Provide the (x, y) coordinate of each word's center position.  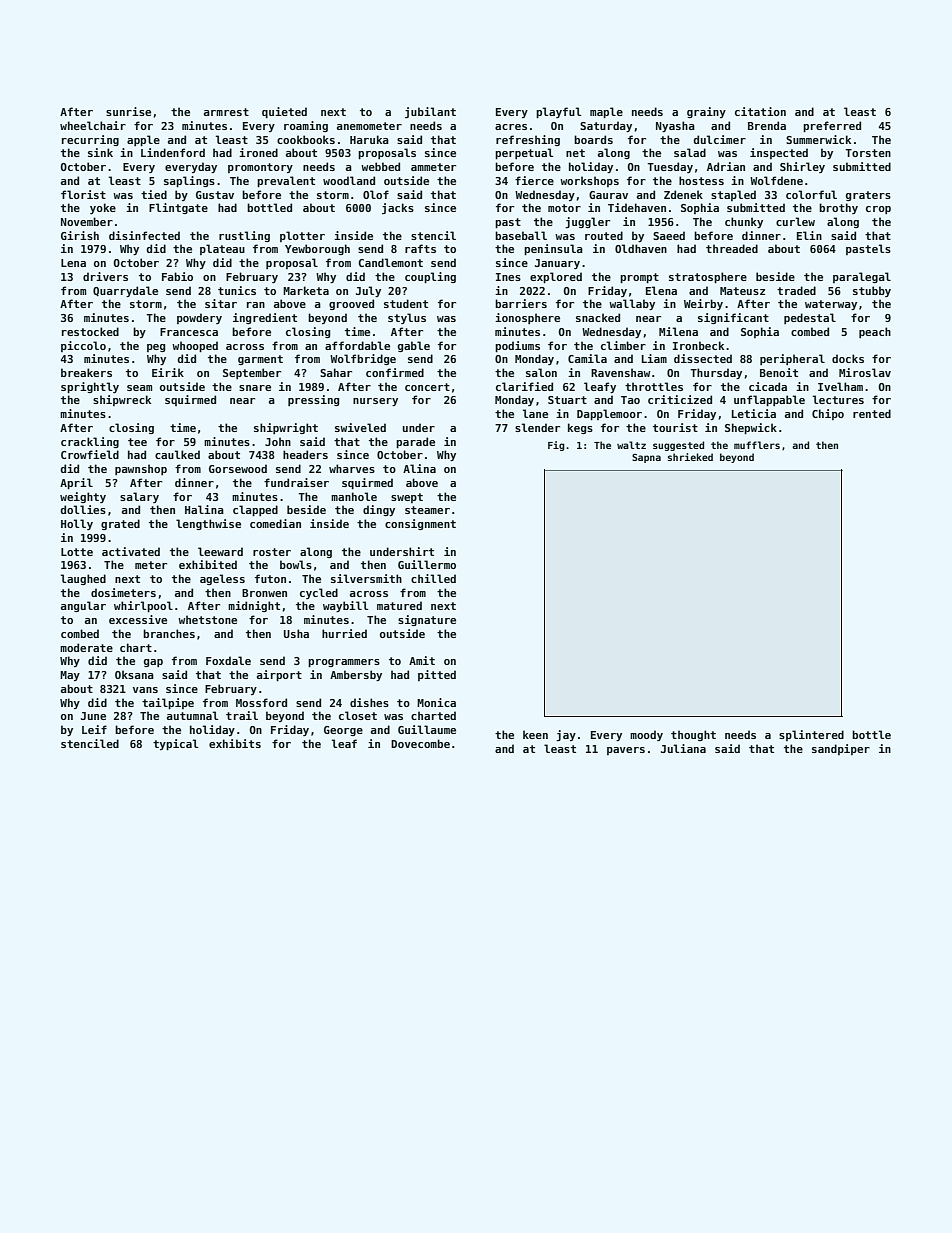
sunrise (128, 111)
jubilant (430, 112)
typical (175, 744)
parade (415, 442)
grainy (706, 112)
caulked (177, 454)
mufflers (757, 445)
